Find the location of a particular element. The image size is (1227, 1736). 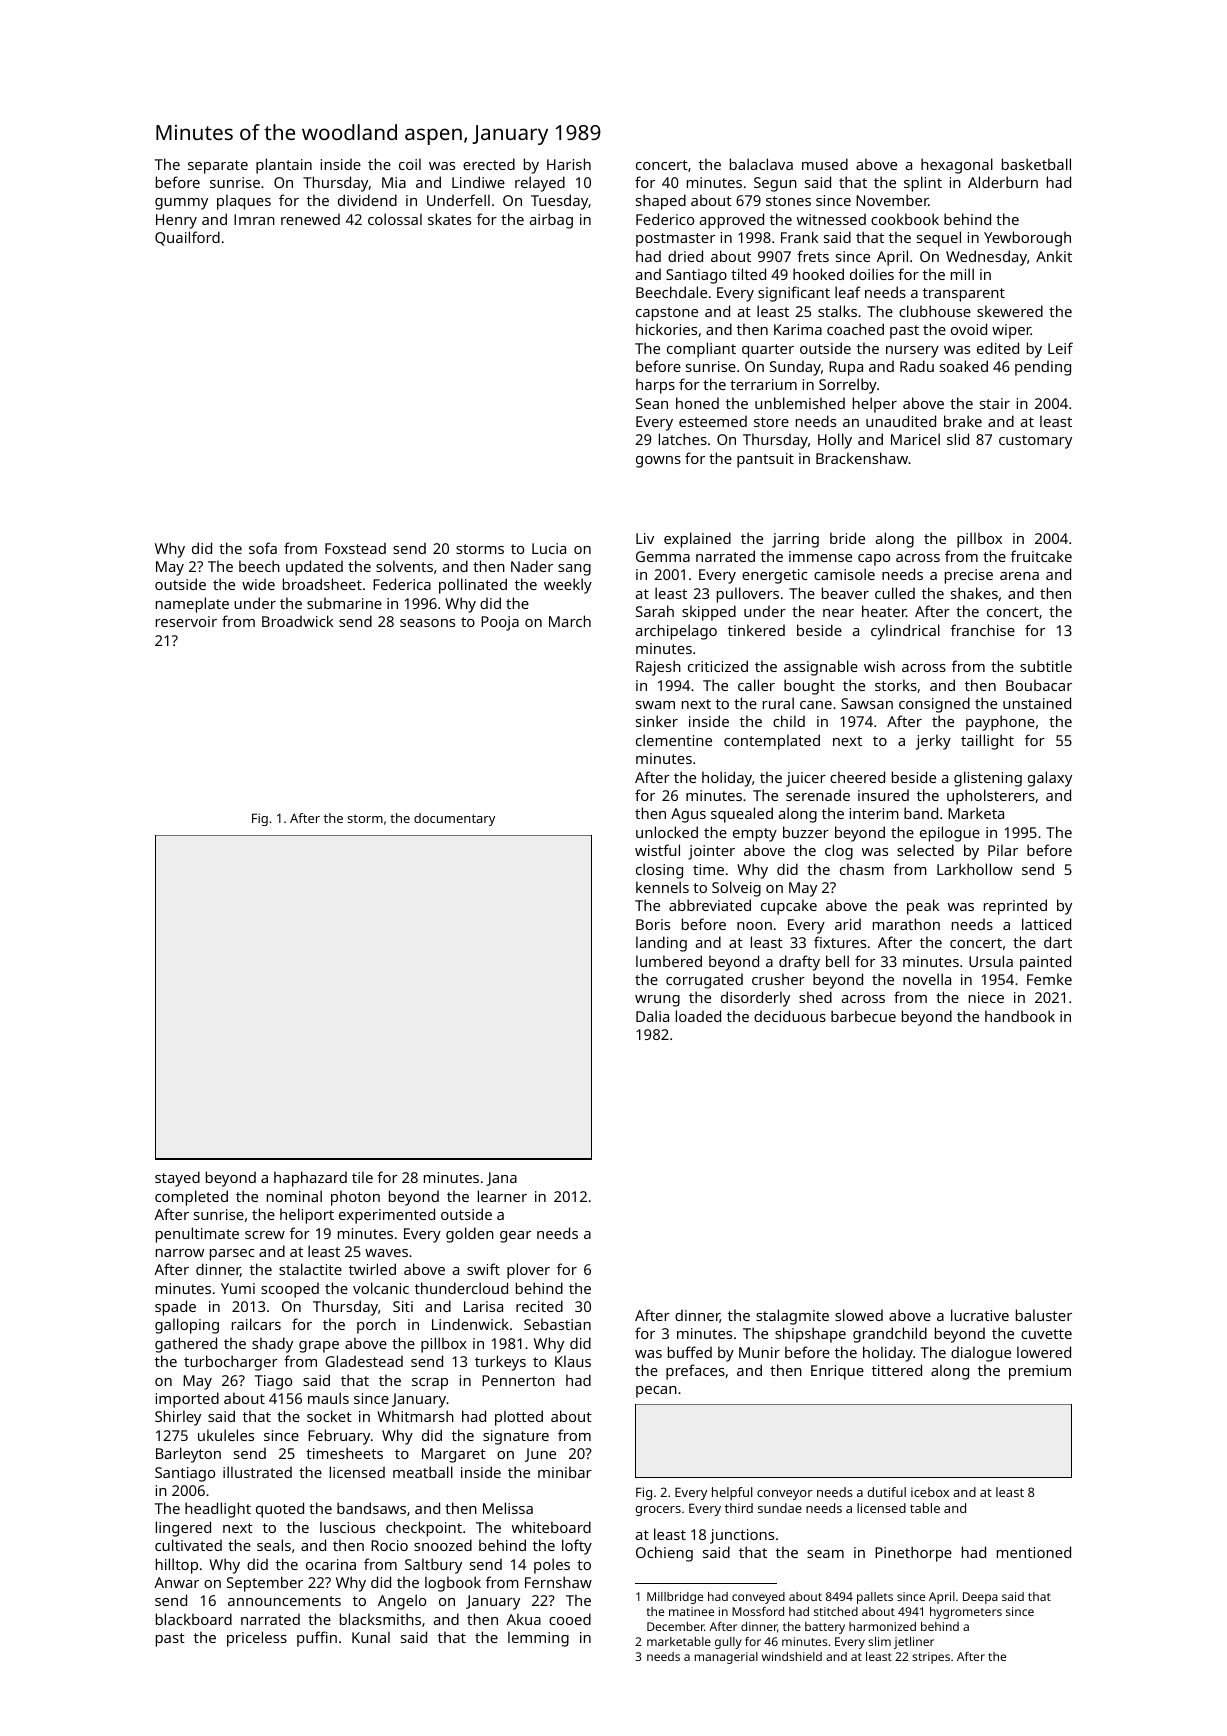

jarring is located at coordinates (795, 540).
